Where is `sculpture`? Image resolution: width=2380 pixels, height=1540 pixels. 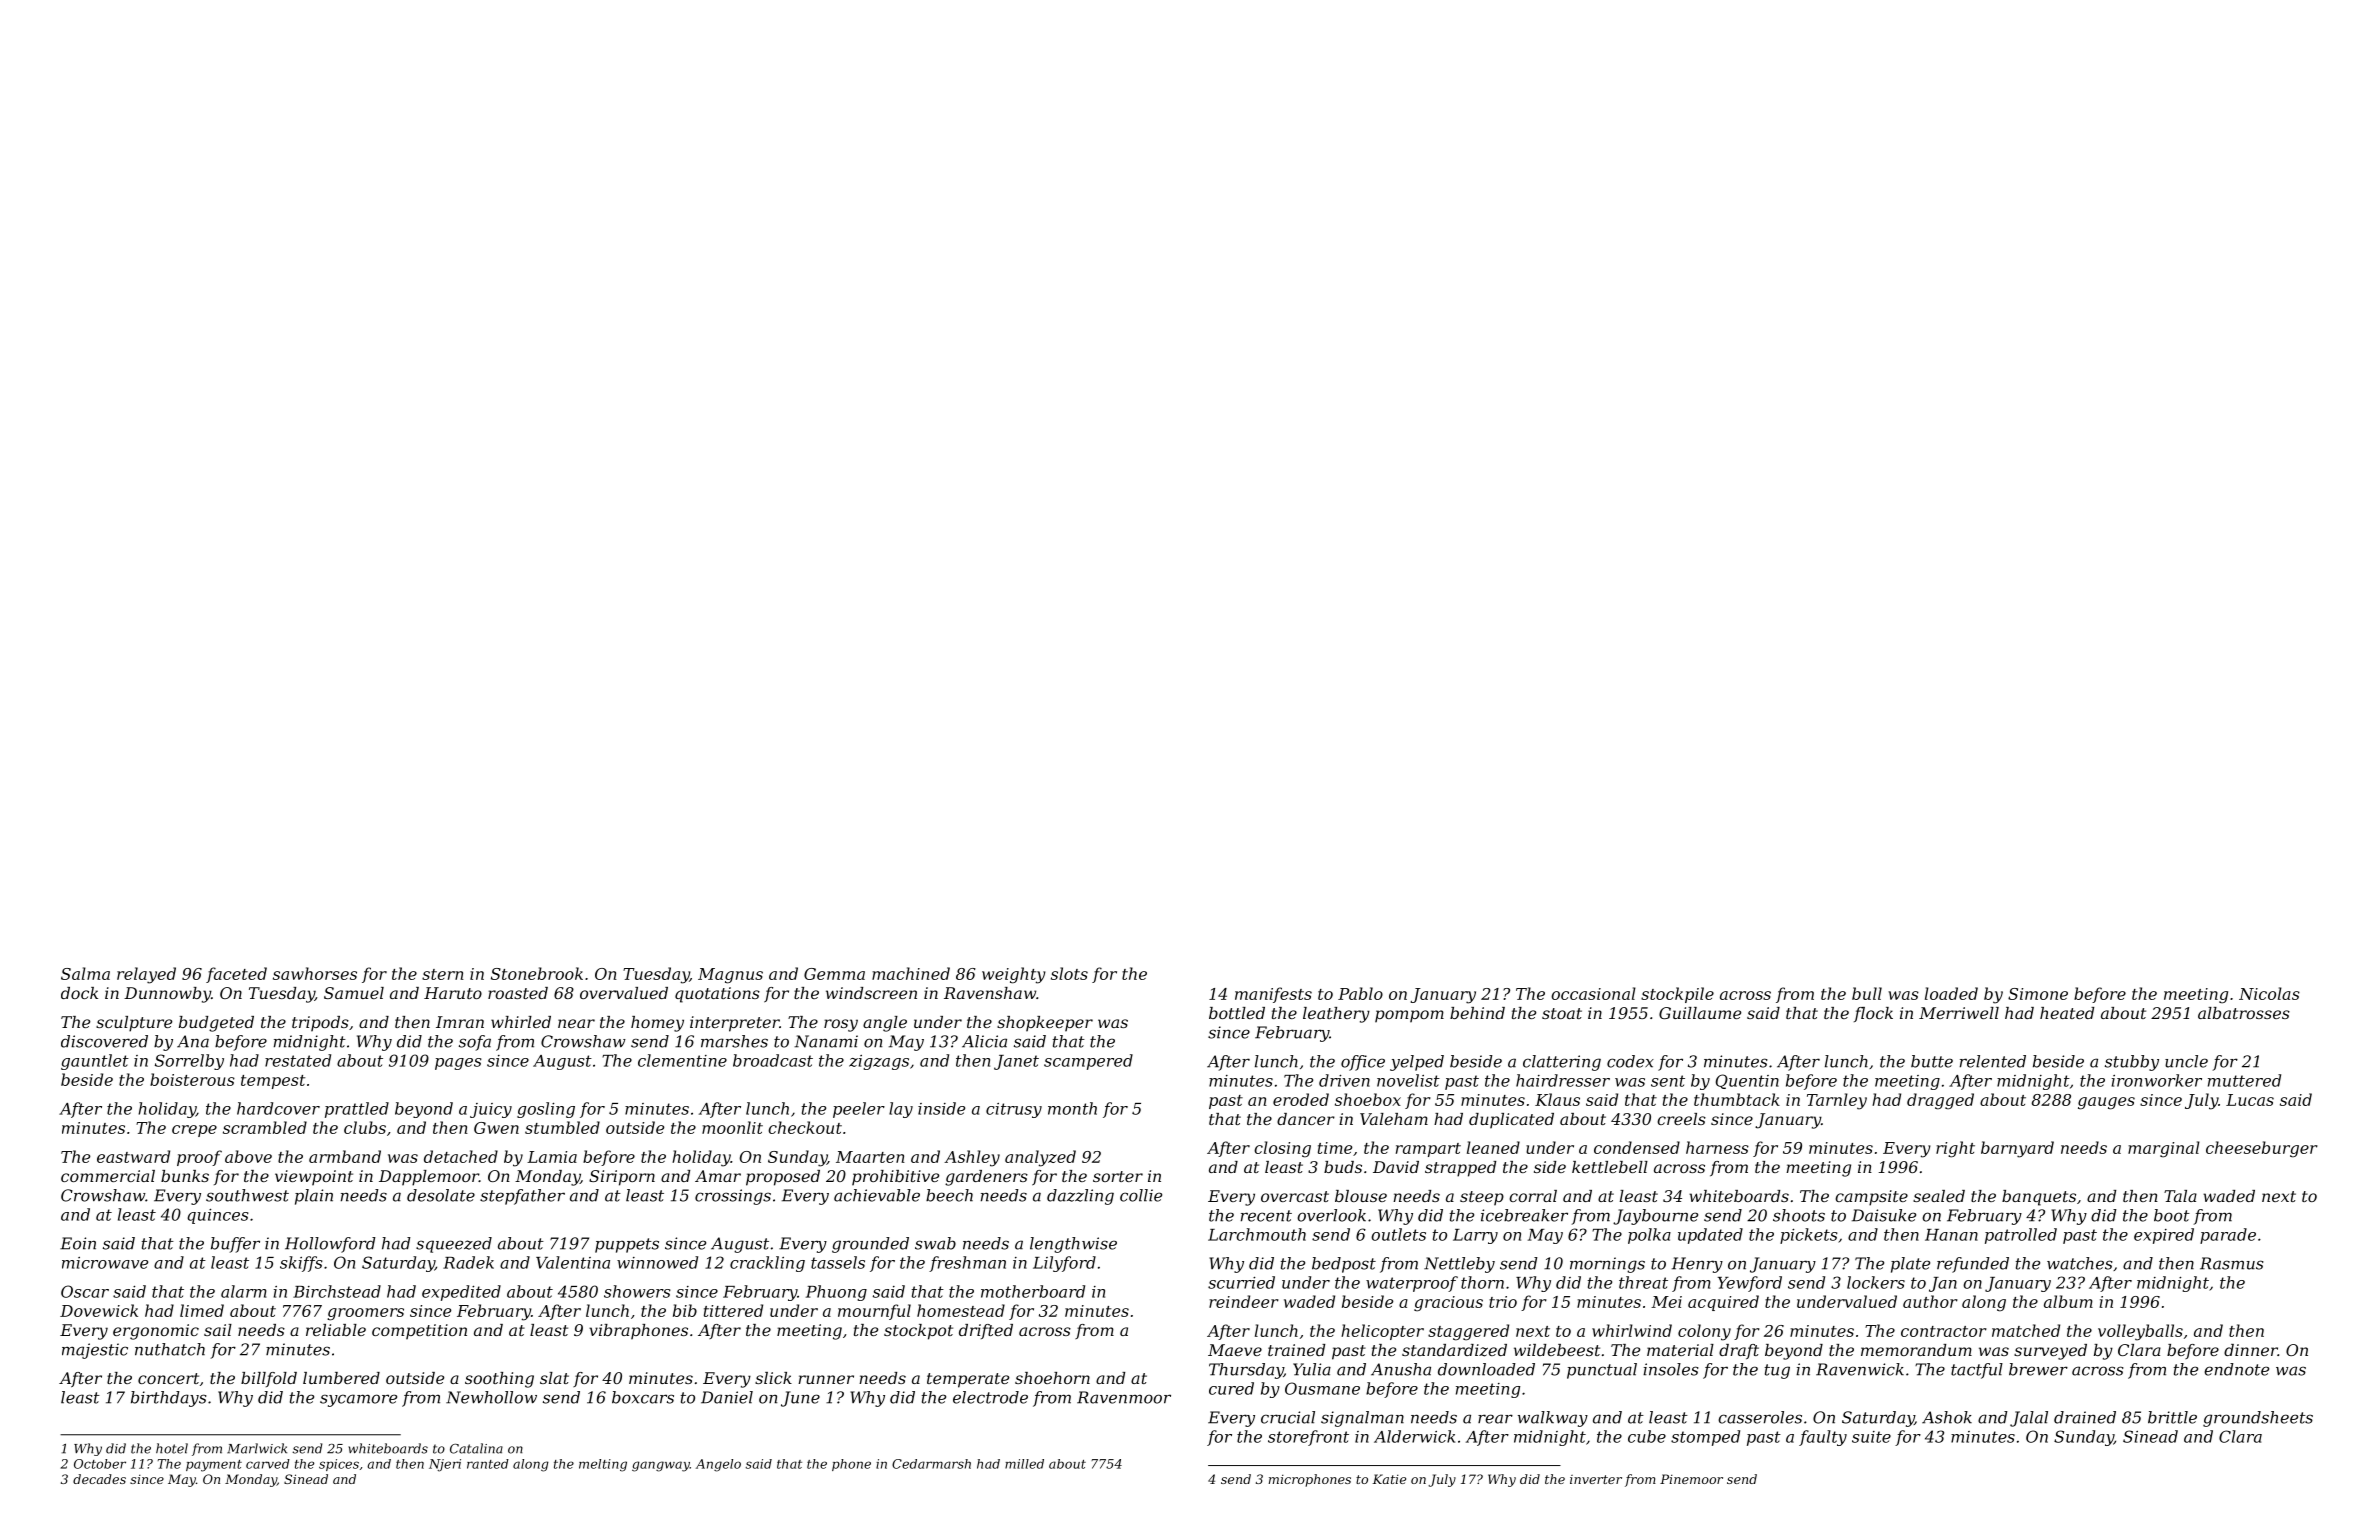
sculpture is located at coordinates (134, 1024).
